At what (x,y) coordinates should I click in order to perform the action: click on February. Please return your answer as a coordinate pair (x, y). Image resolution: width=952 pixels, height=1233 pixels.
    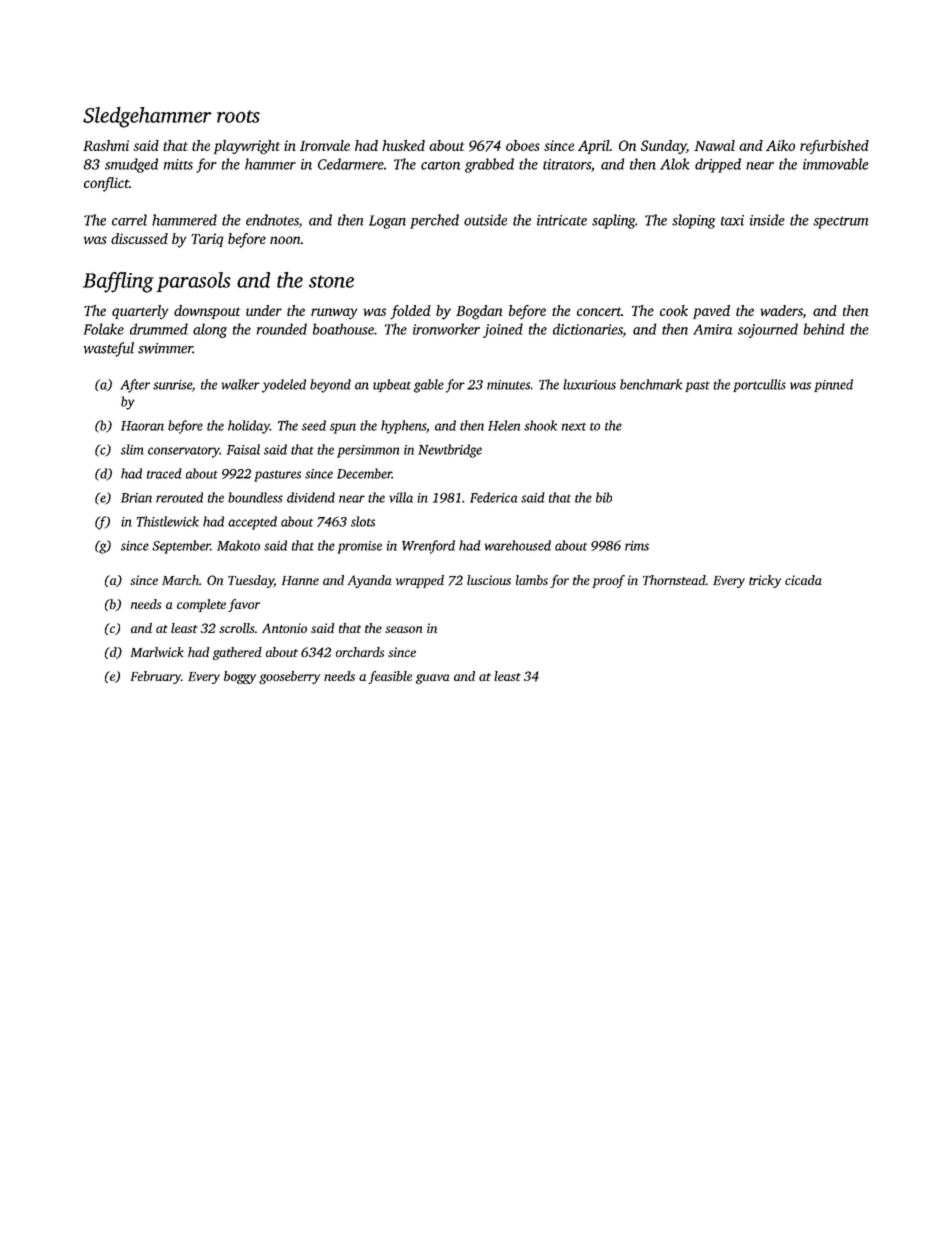
    Looking at the image, I should click on (156, 677).
